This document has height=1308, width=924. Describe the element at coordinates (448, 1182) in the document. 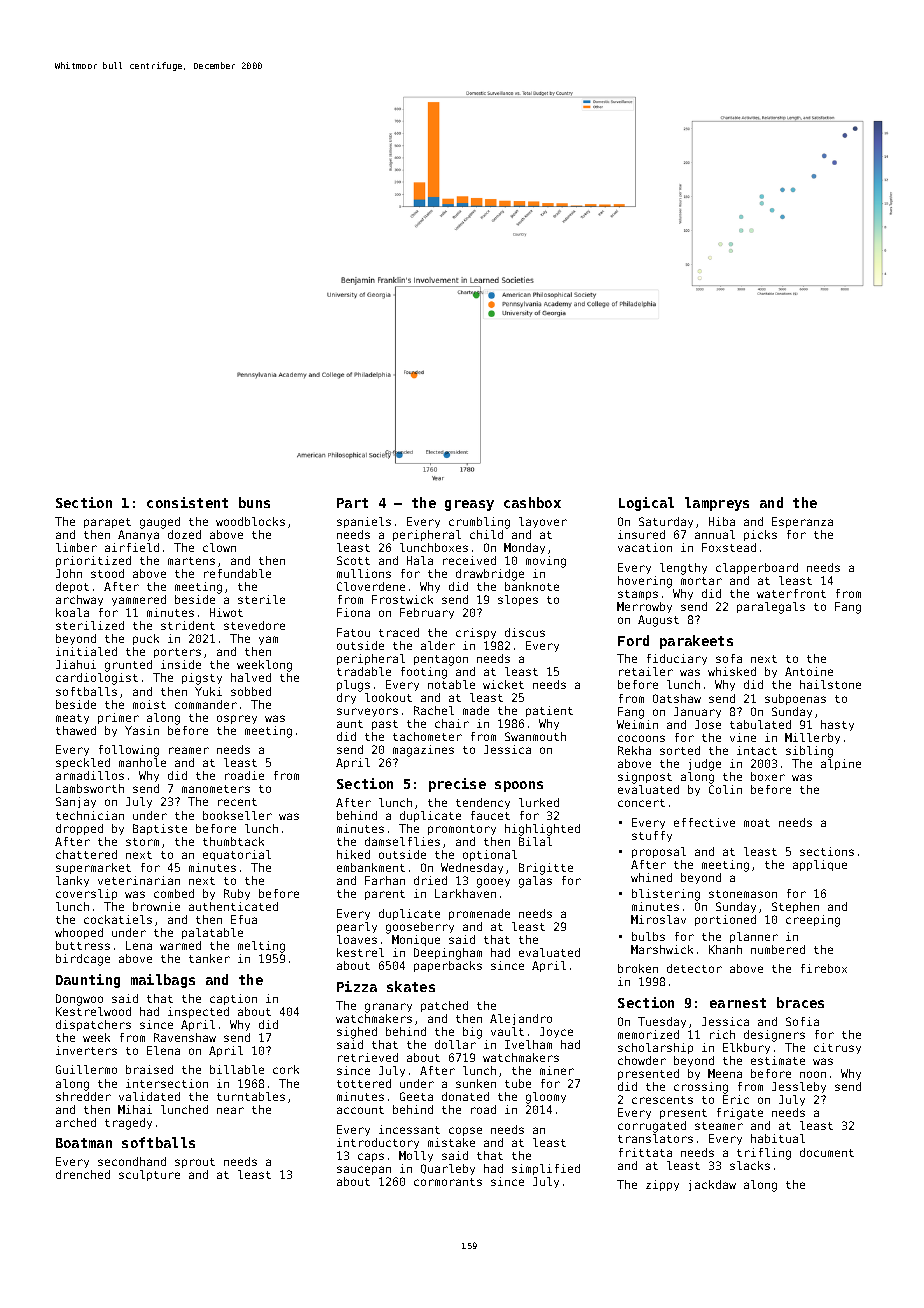

I see `cormorants` at that location.
